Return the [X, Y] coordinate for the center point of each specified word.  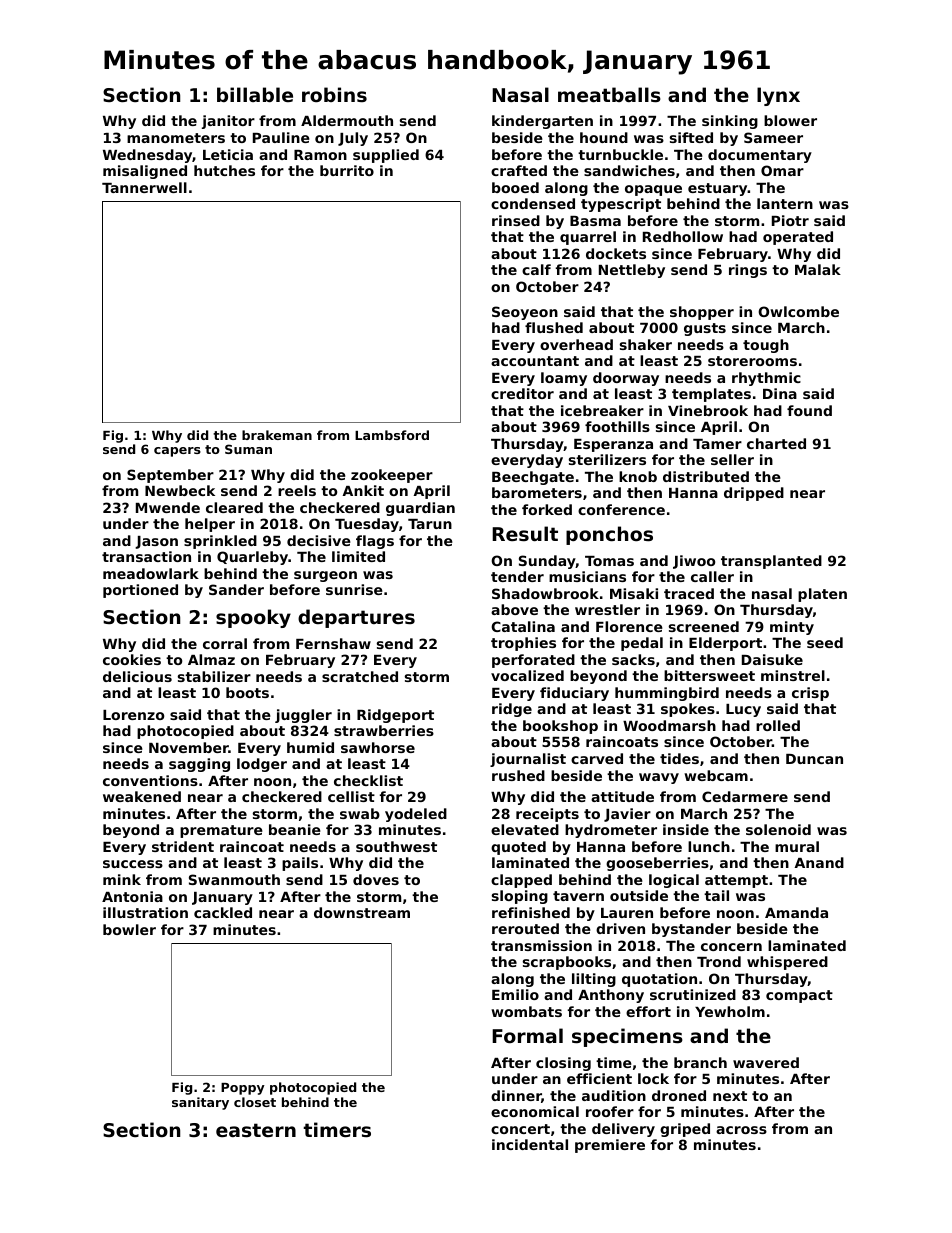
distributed [706, 476]
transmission [541, 945]
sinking [730, 122]
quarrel [588, 238]
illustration [145, 912]
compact [799, 996]
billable [255, 94]
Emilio [515, 994]
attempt [736, 881]
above [514, 609]
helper [210, 525]
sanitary [200, 1103]
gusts [705, 329]
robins [334, 94]
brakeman [277, 435]
